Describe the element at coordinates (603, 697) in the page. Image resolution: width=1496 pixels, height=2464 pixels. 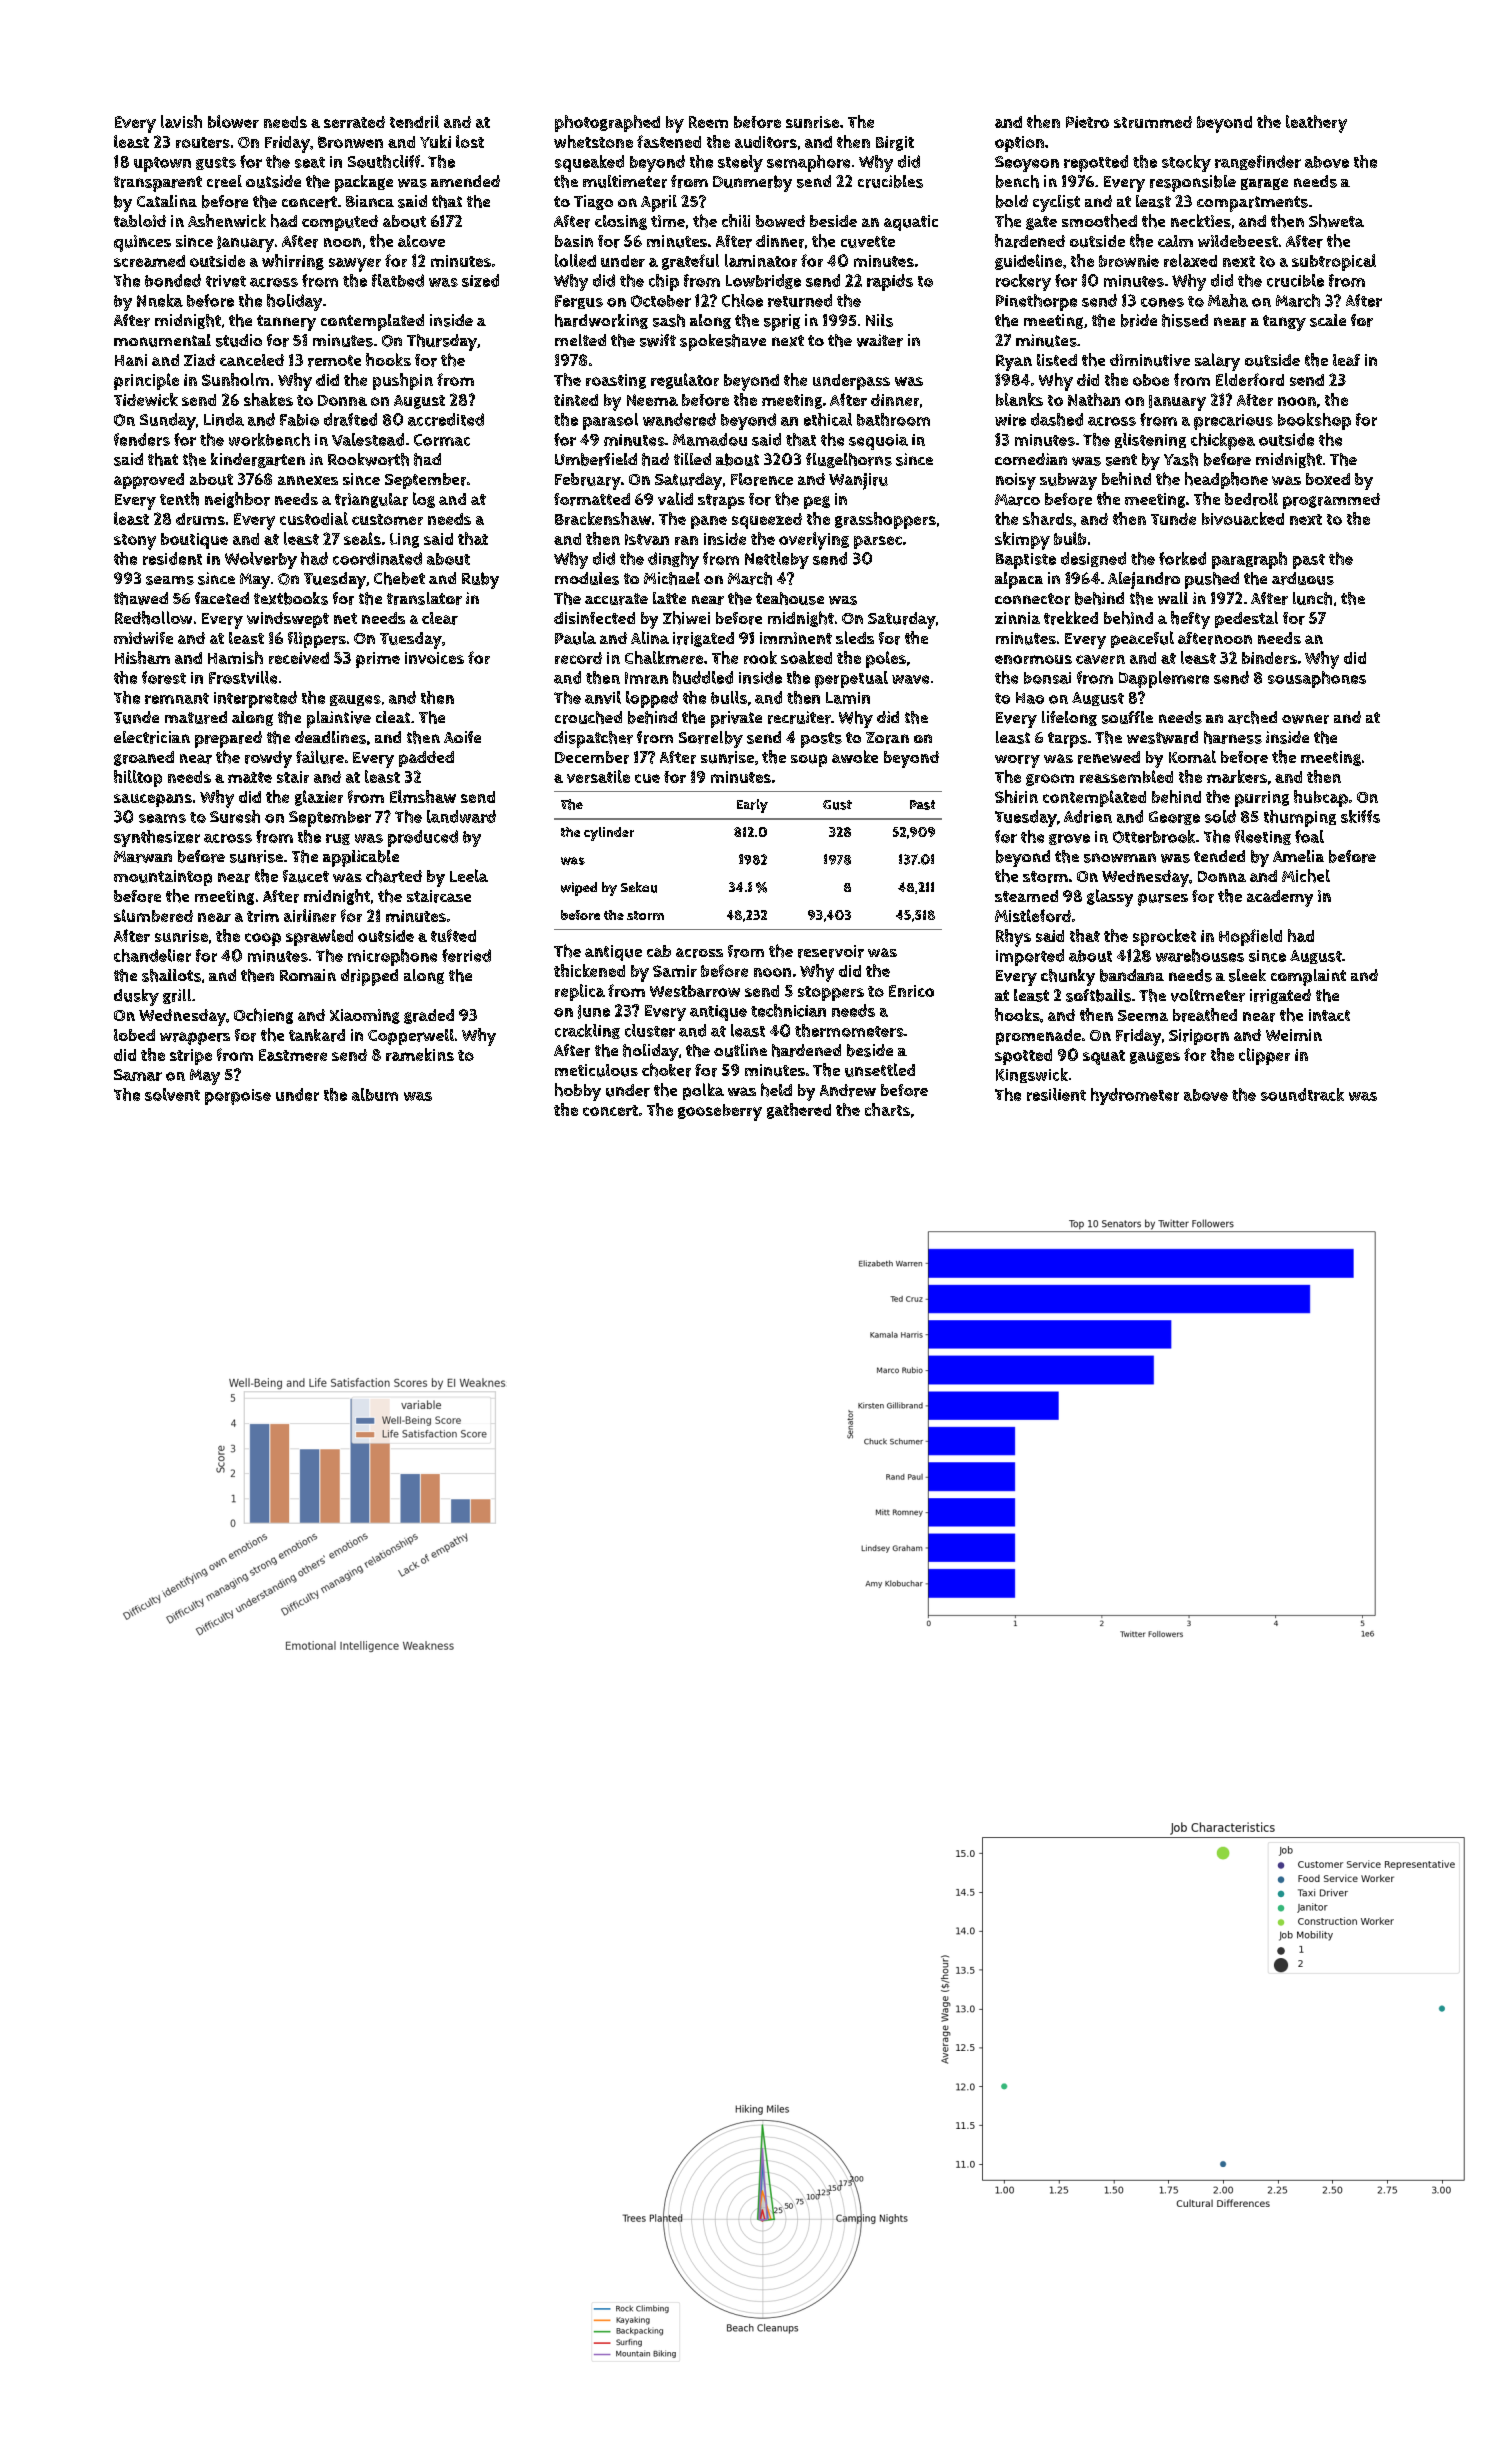
I see `anvil` at that location.
